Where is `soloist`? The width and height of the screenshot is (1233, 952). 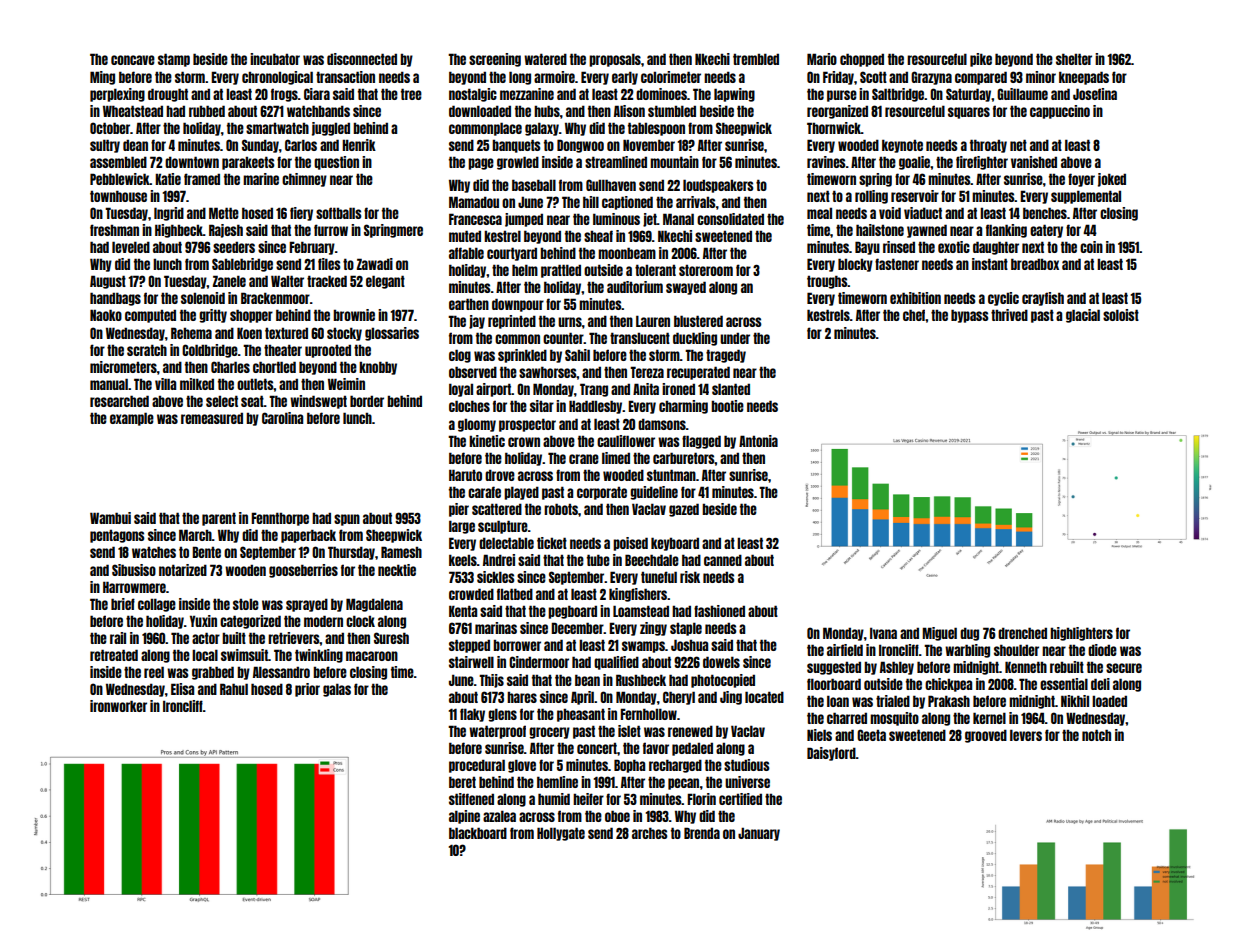
soloist is located at coordinates (1121, 315).
